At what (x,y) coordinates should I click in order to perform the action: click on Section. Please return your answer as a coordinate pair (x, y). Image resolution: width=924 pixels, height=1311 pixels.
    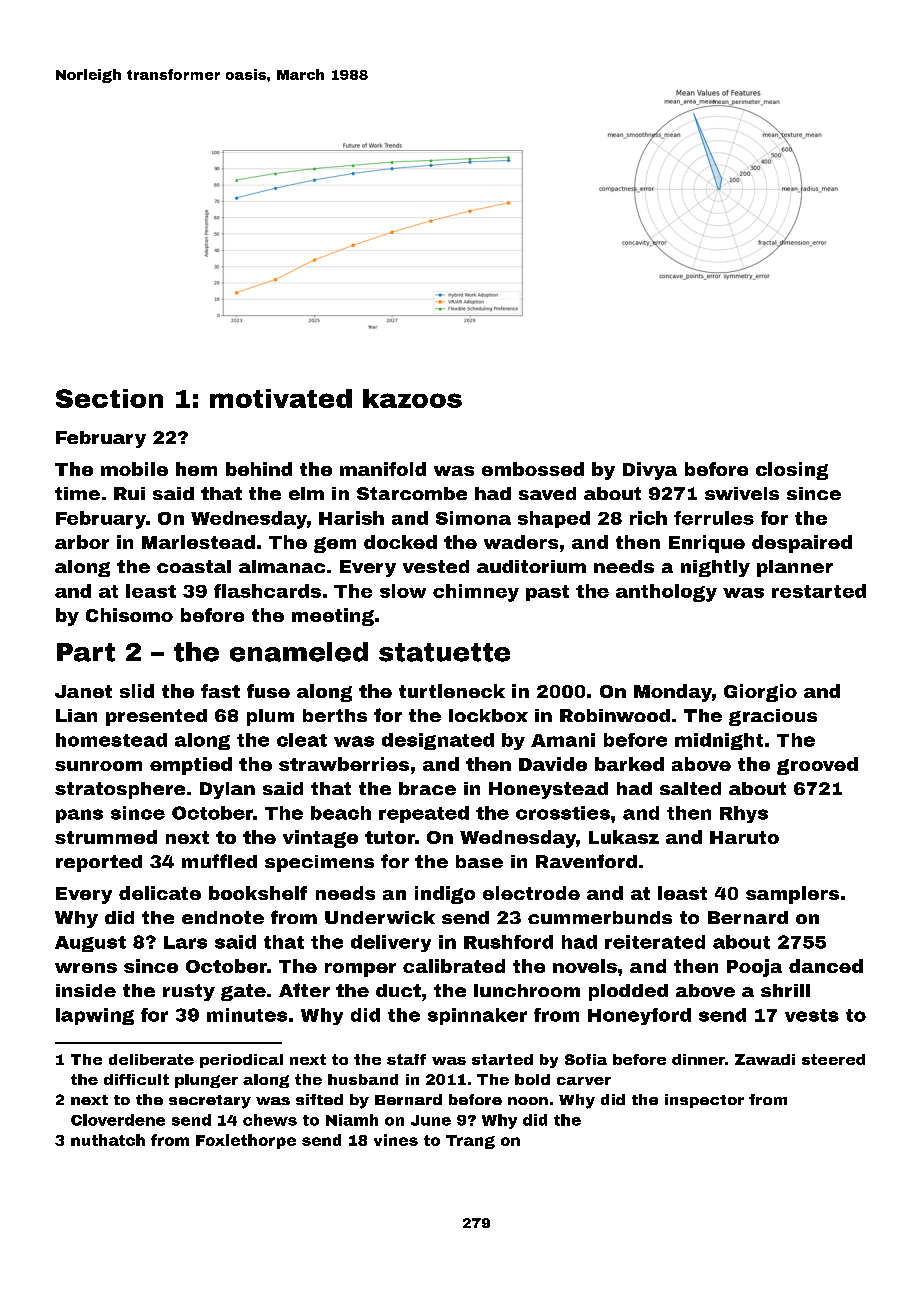
    Looking at the image, I should click on (109, 398).
